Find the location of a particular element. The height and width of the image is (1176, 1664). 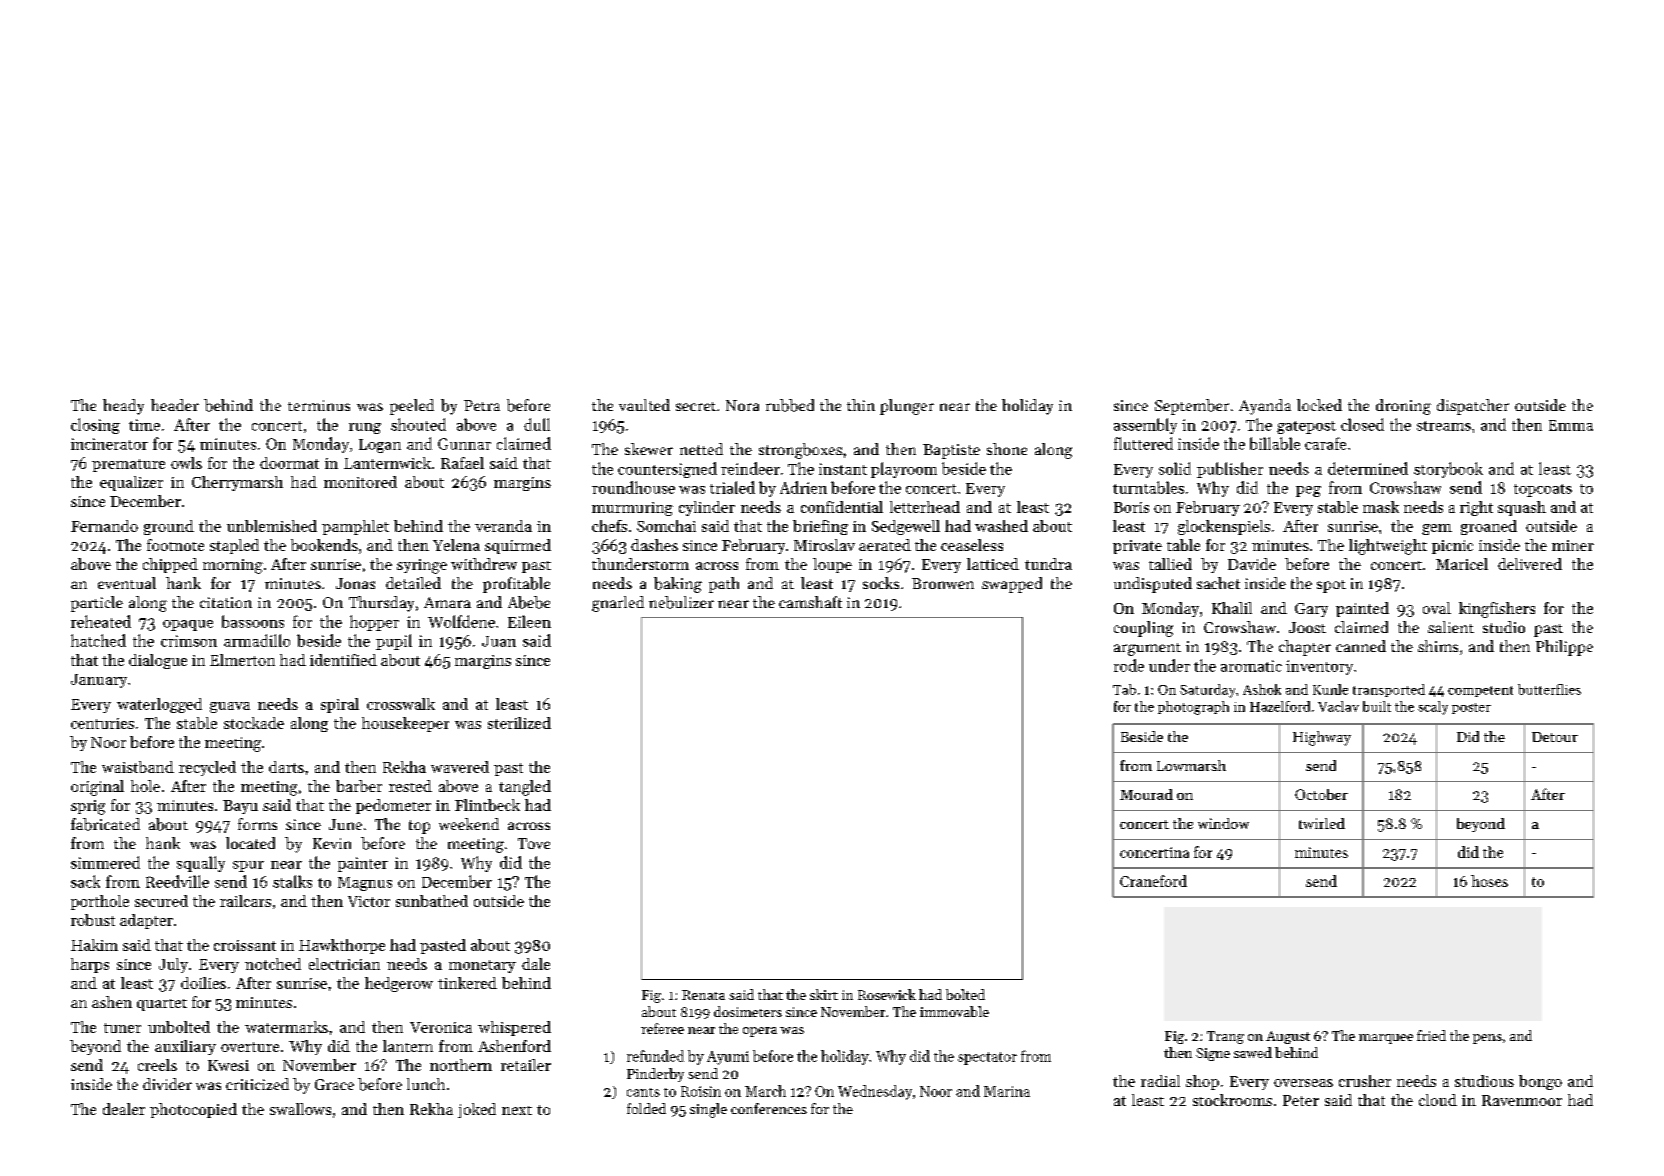

morning is located at coordinates (233, 566).
